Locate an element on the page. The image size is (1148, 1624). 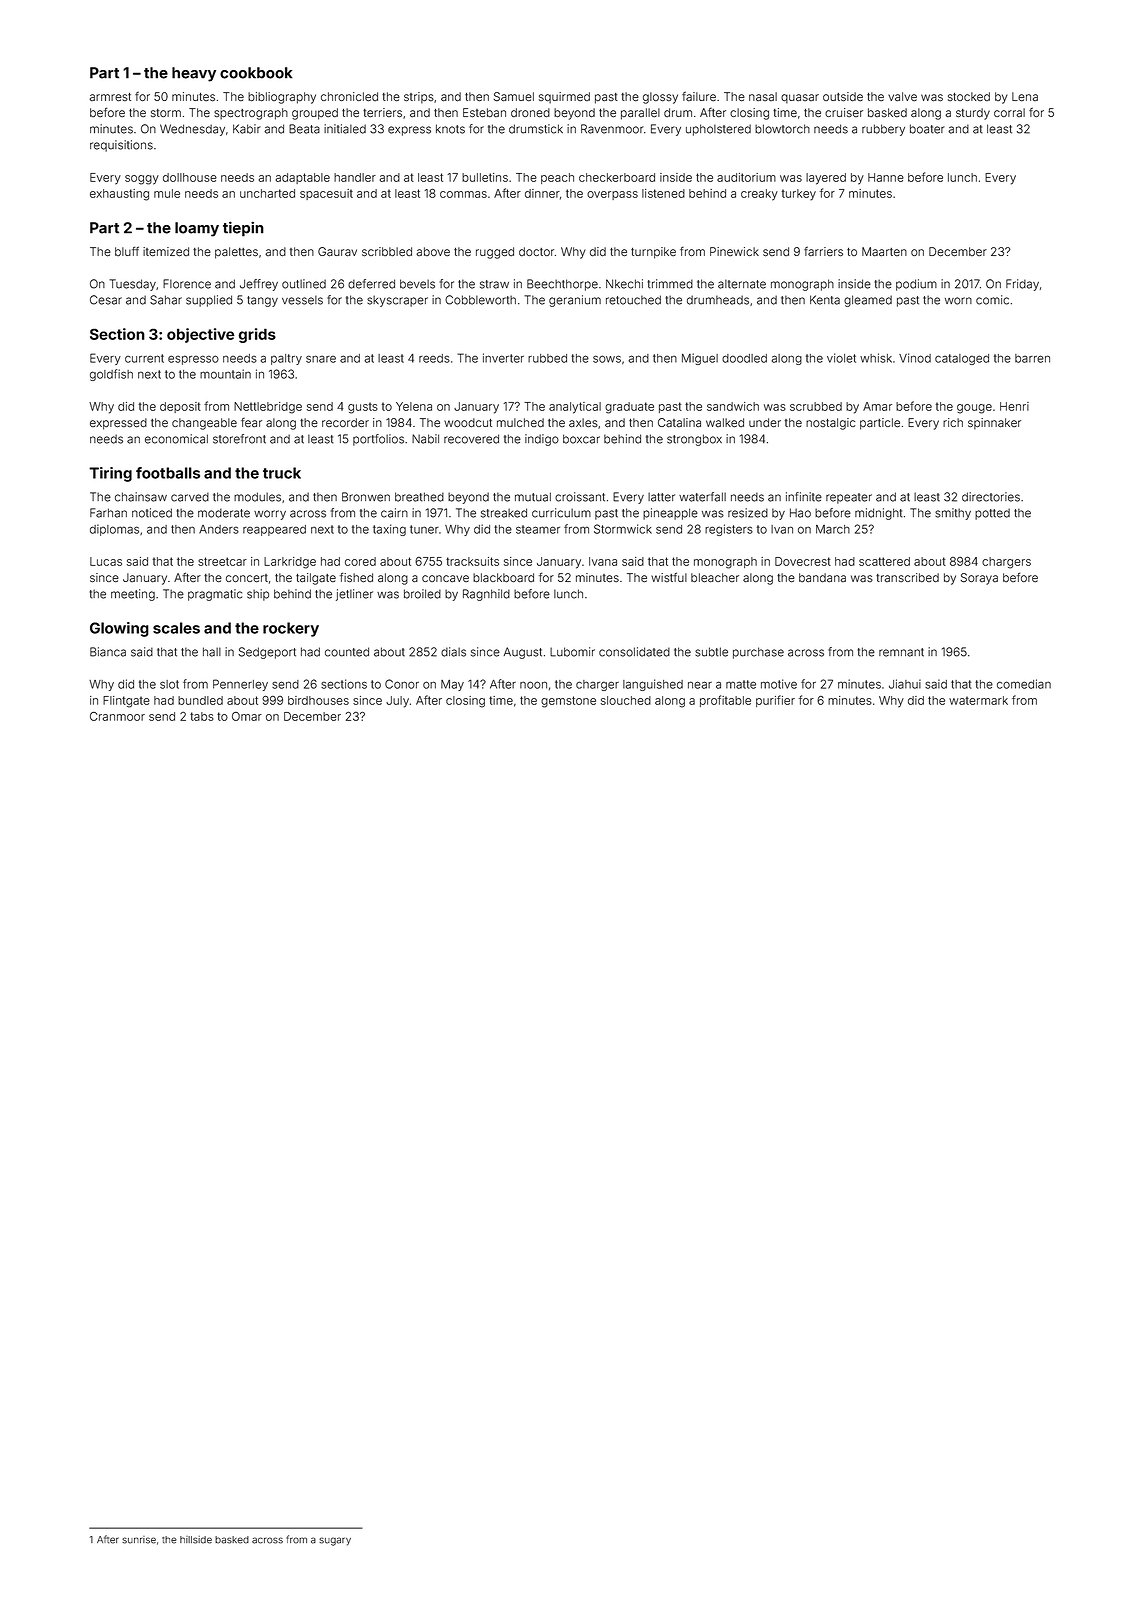
squirmed is located at coordinates (564, 98).
